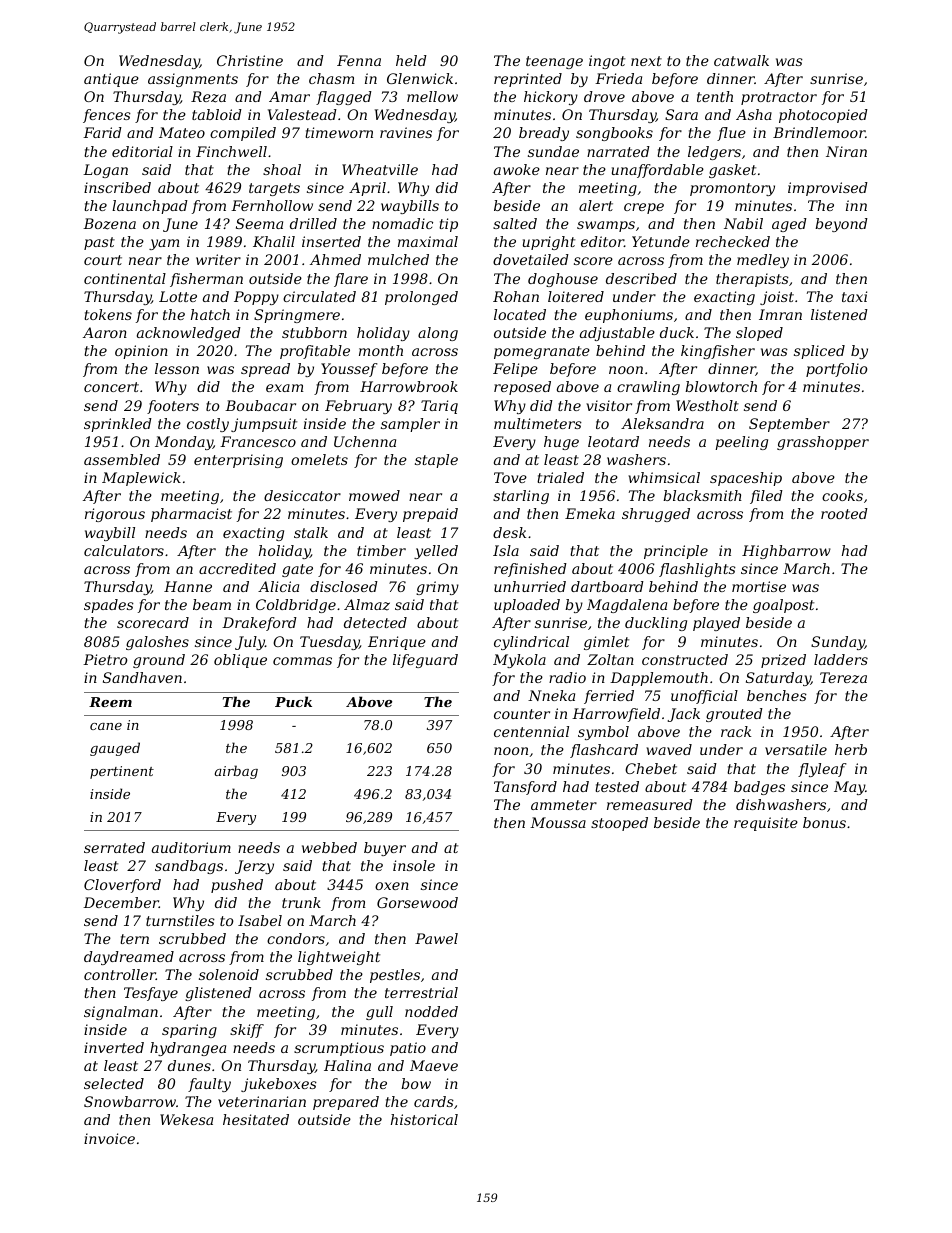 Image resolution: width=952 pixels, height=1233 pixels. I want to click on airbag, so click(236, 772).
